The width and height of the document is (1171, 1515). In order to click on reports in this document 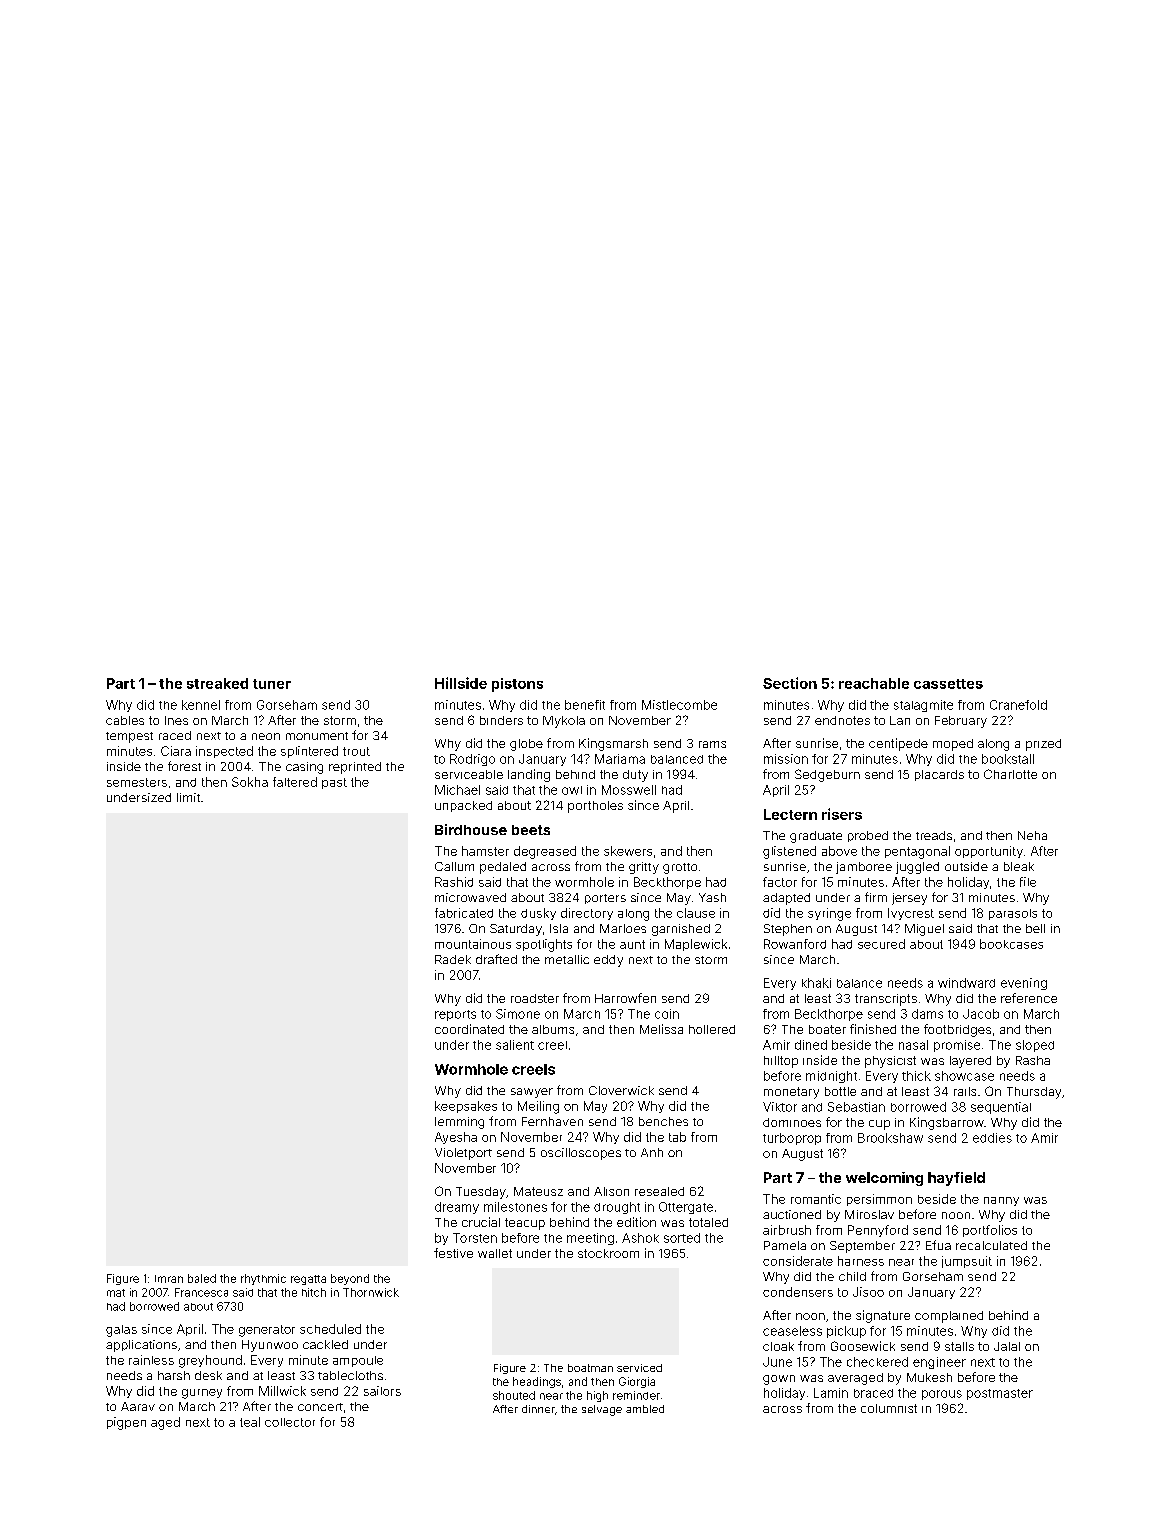, I will do `click(455, 1015)`.
